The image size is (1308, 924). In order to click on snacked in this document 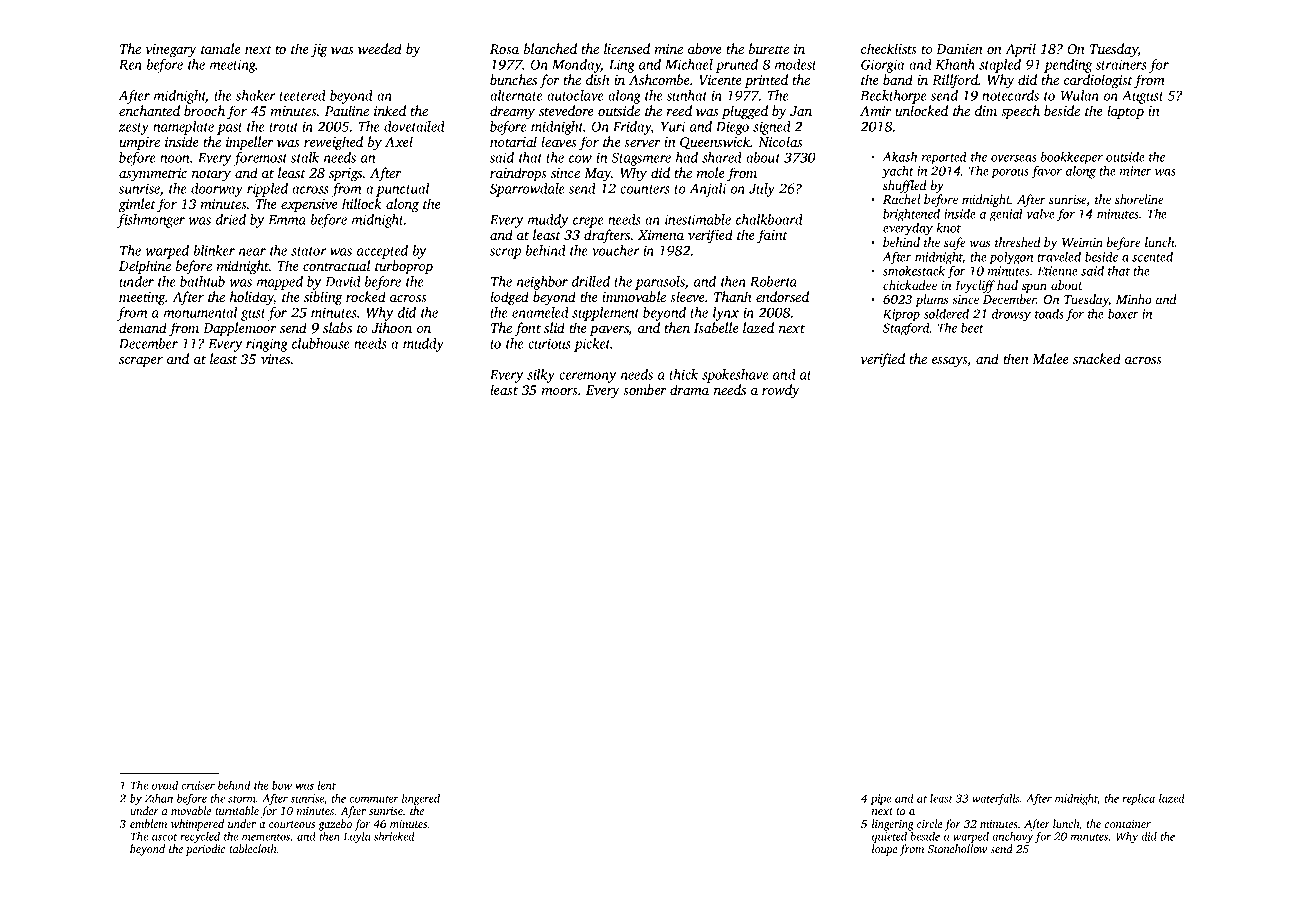, I will do `click(1097, 358)`.
